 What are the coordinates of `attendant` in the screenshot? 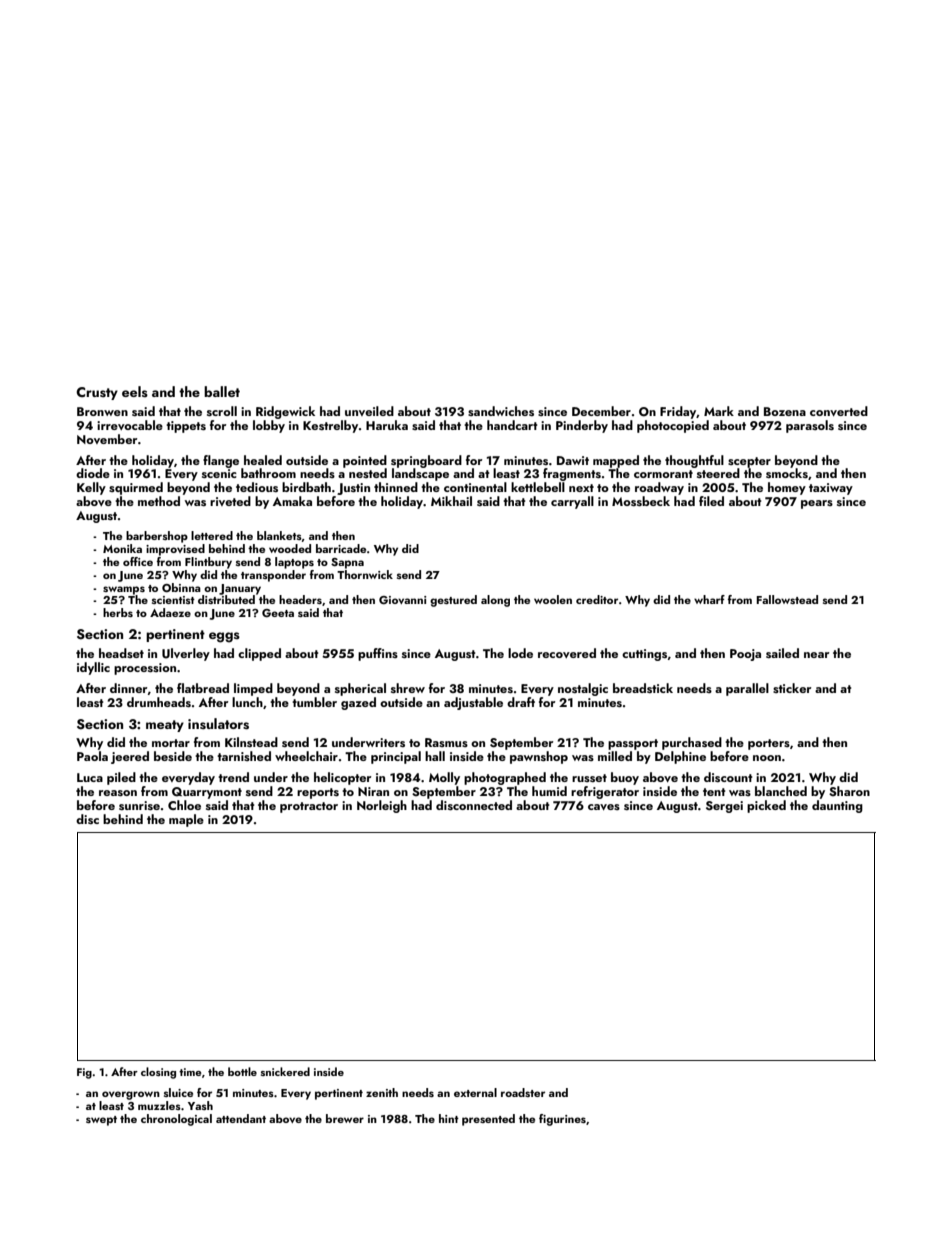 It's located at (241, 1118).
